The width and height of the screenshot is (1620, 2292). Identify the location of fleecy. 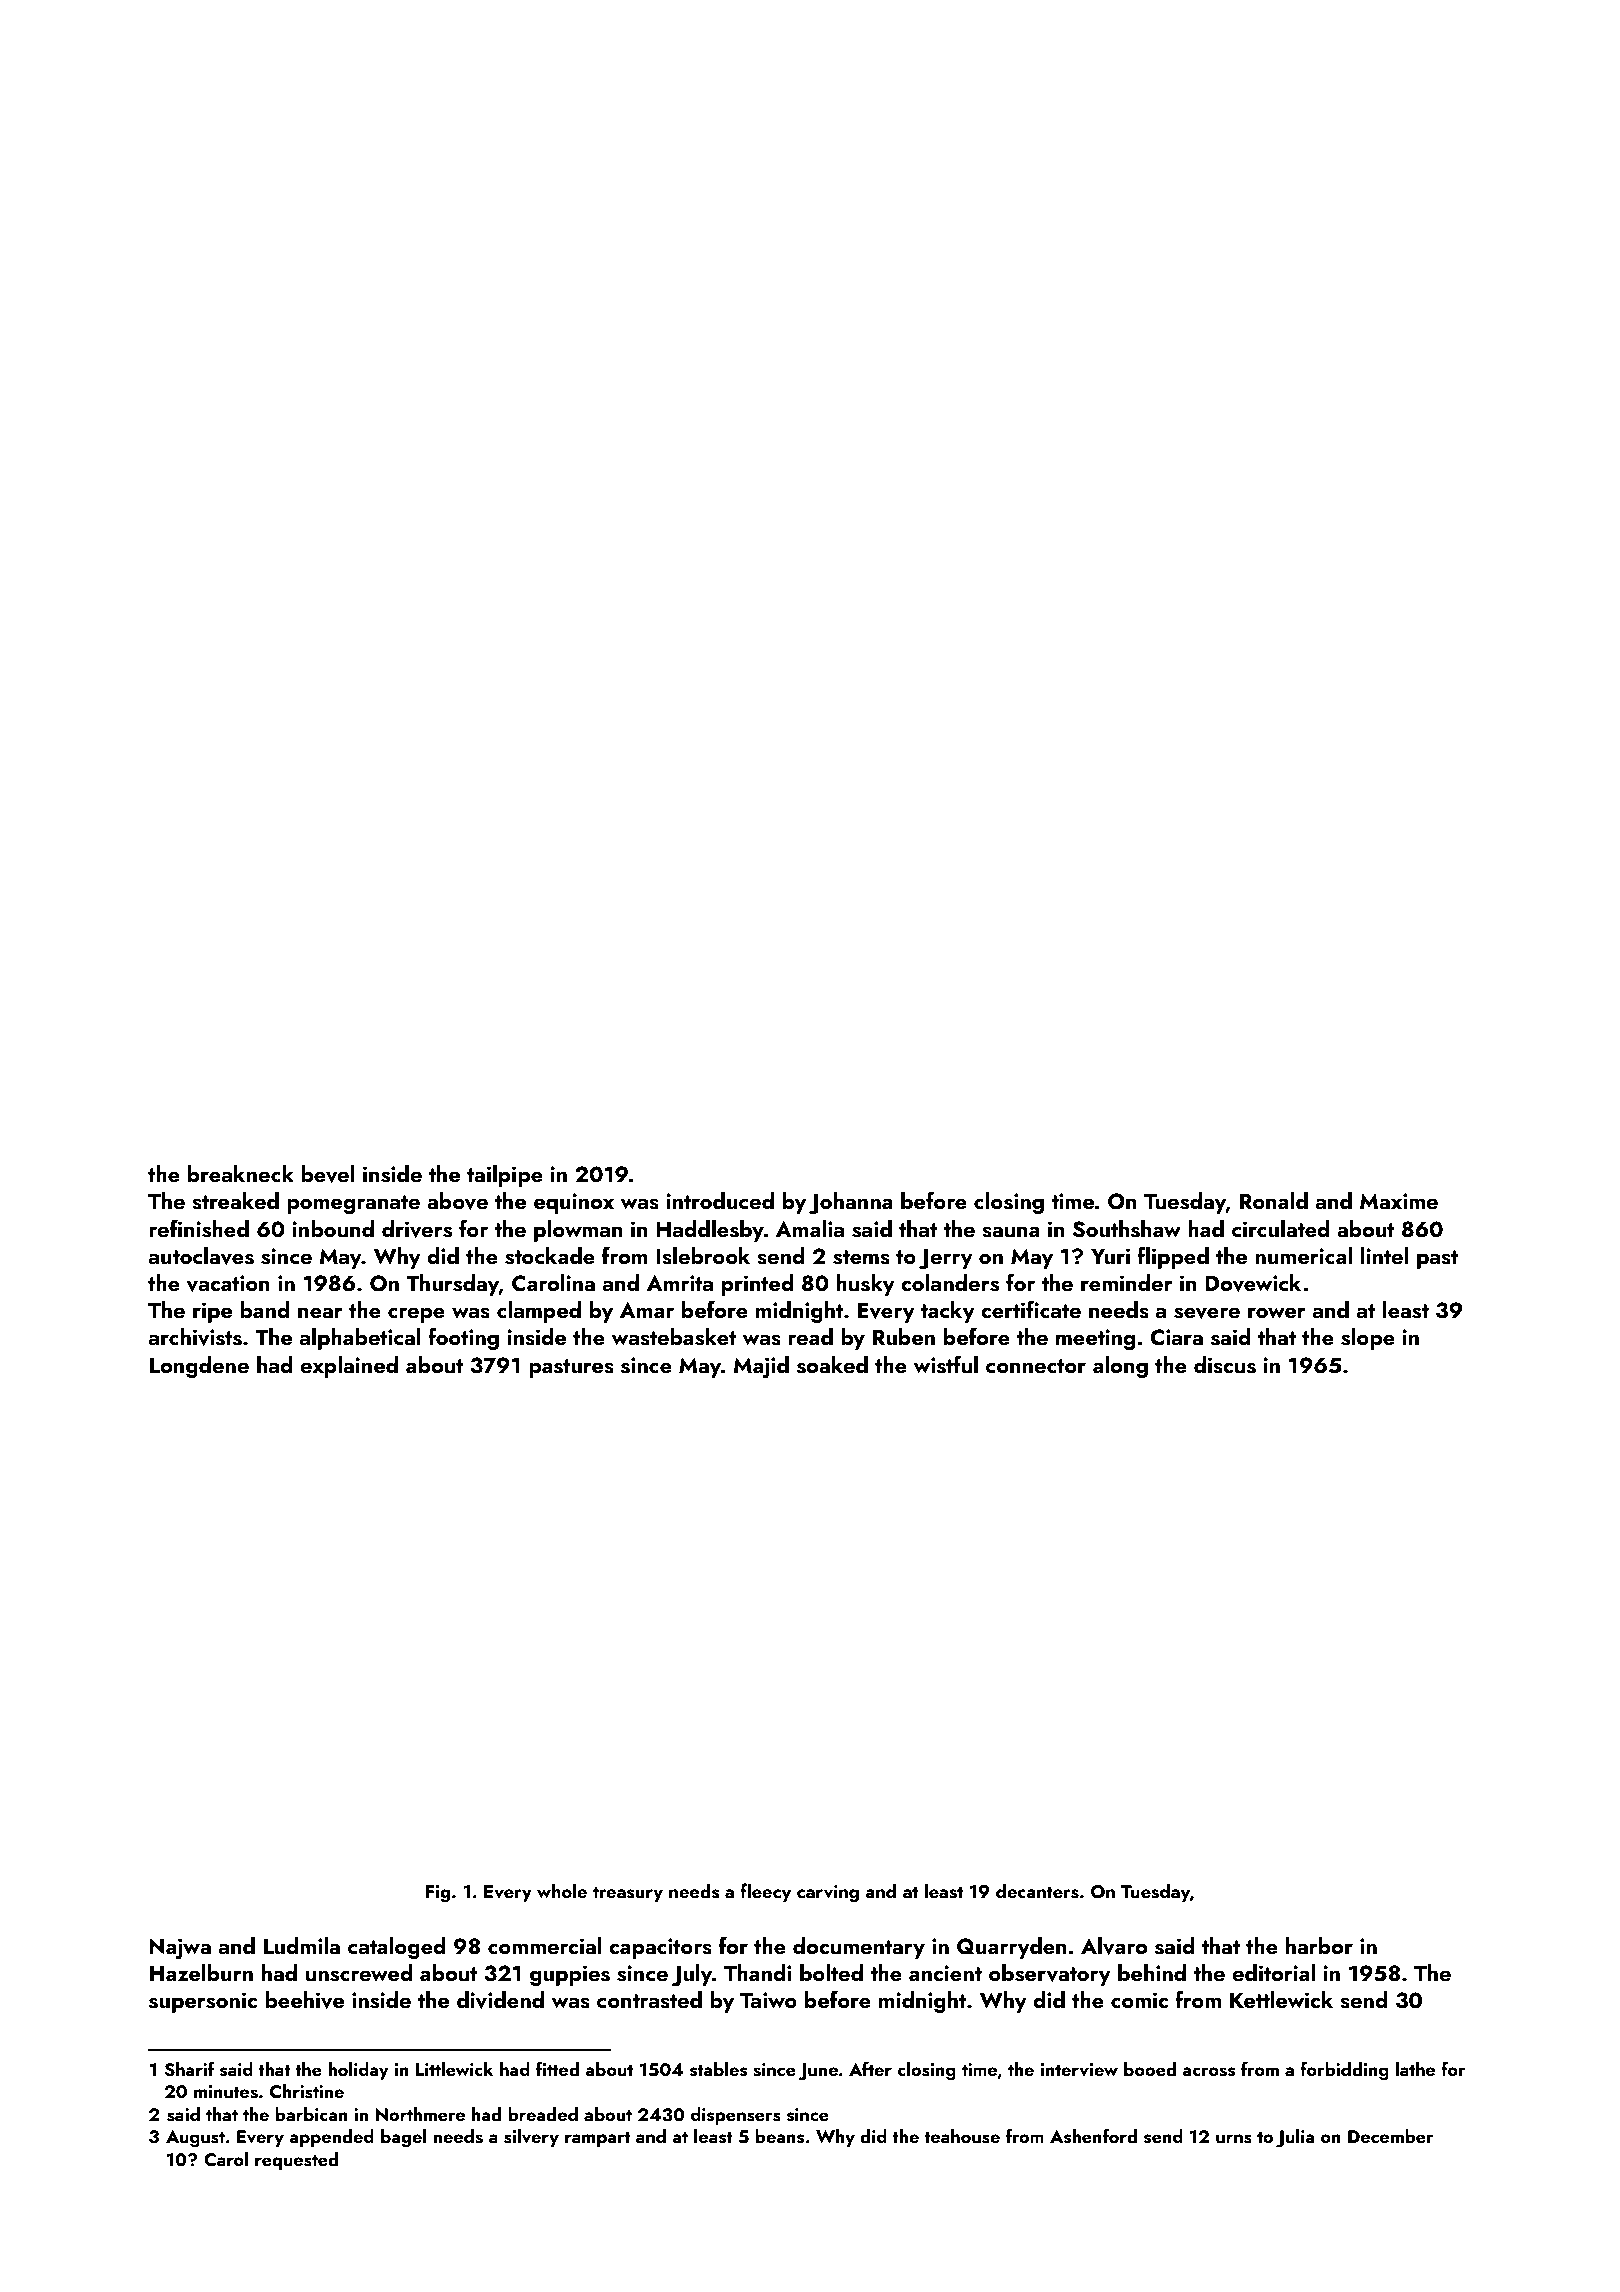
(765, 1892).
